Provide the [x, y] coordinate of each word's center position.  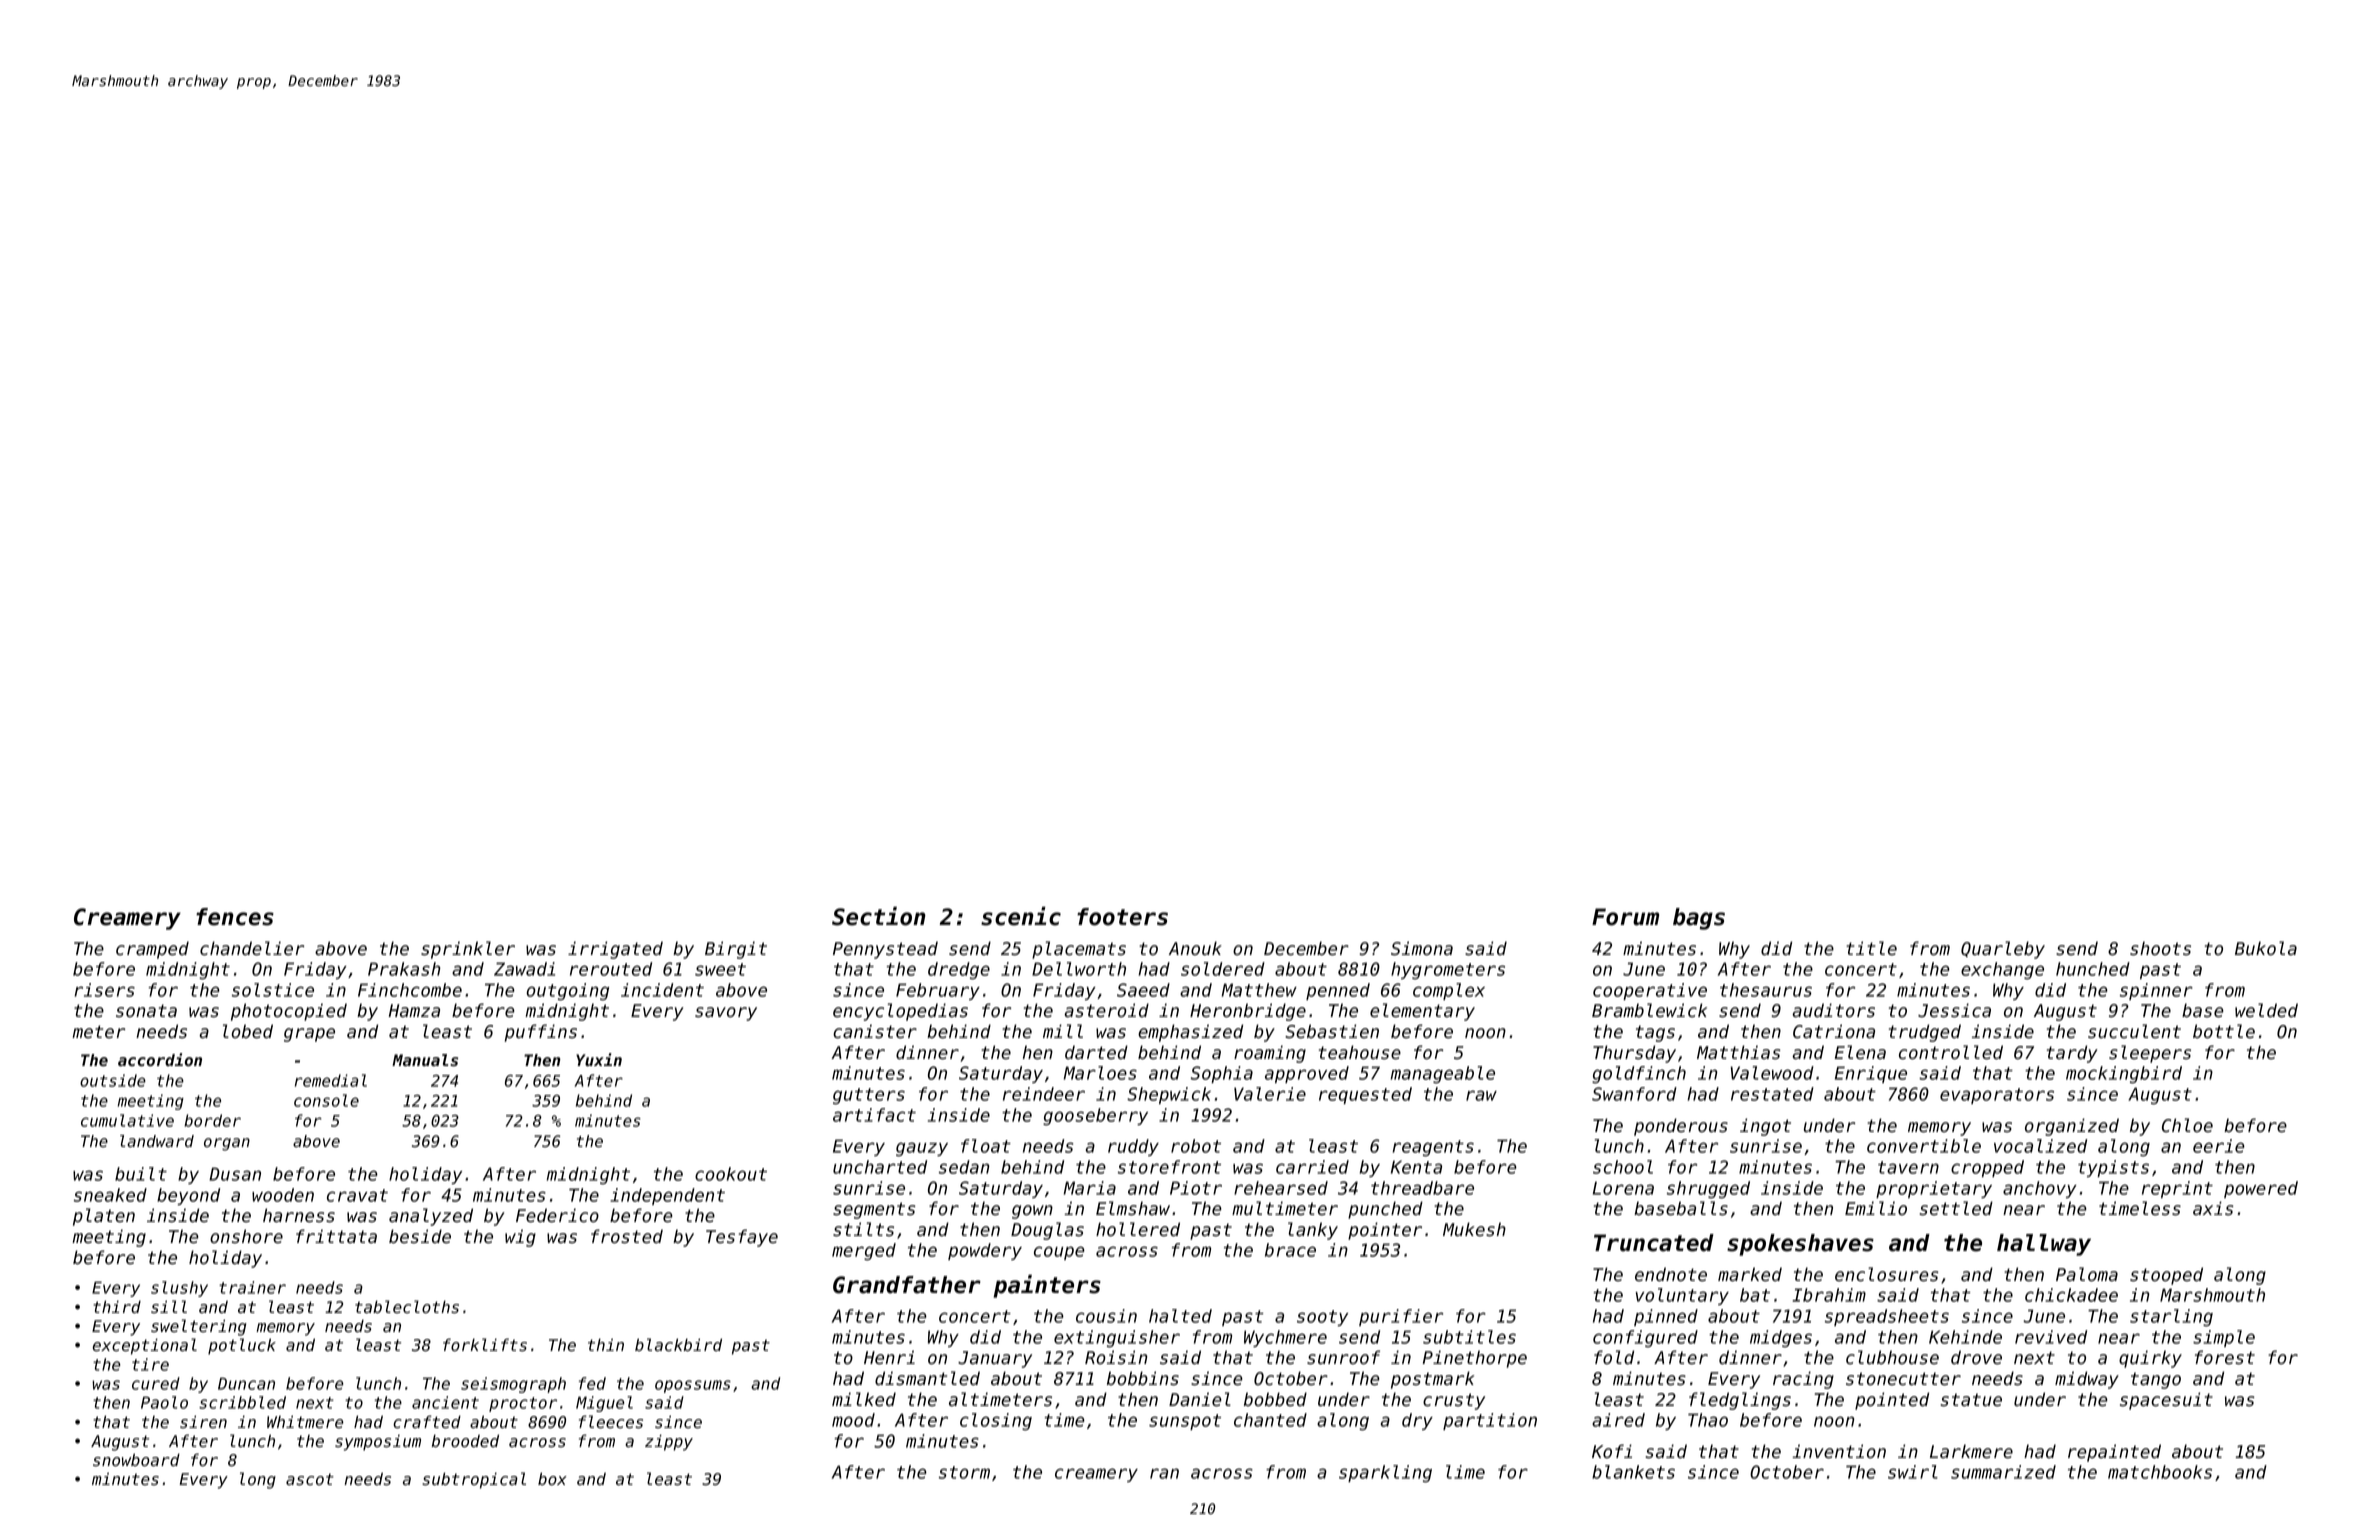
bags [1699, 919]
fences [235, 917]
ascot [310, 1479]
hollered [1138, 1229]
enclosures [1886, 1274]
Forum [1625, 917]
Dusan [235, 1174]
